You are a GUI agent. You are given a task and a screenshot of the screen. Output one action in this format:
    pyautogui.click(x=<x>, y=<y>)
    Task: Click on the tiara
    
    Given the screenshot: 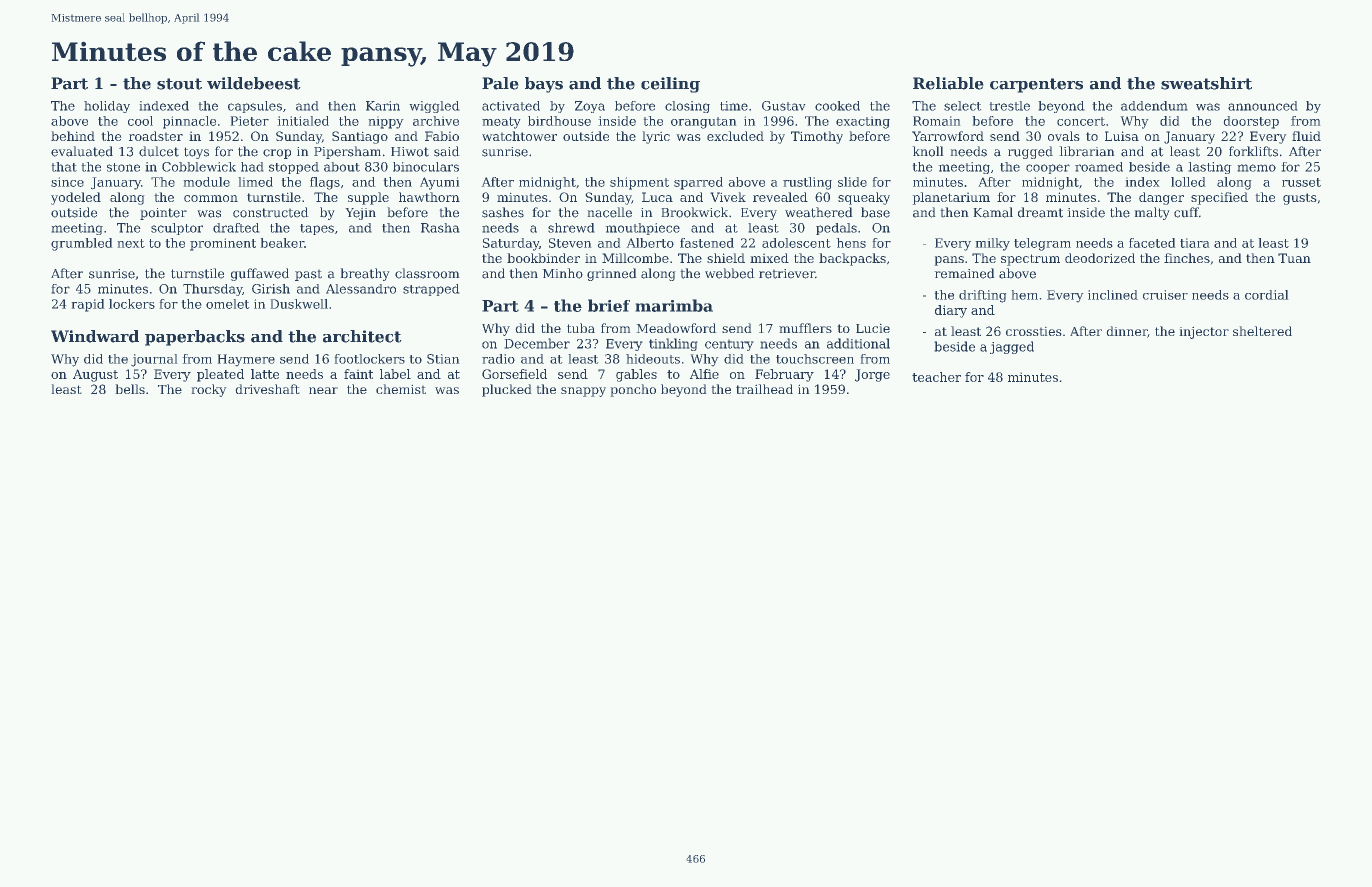 What is the action you would take?
    pyautogui.click(x=1195, y=243)
